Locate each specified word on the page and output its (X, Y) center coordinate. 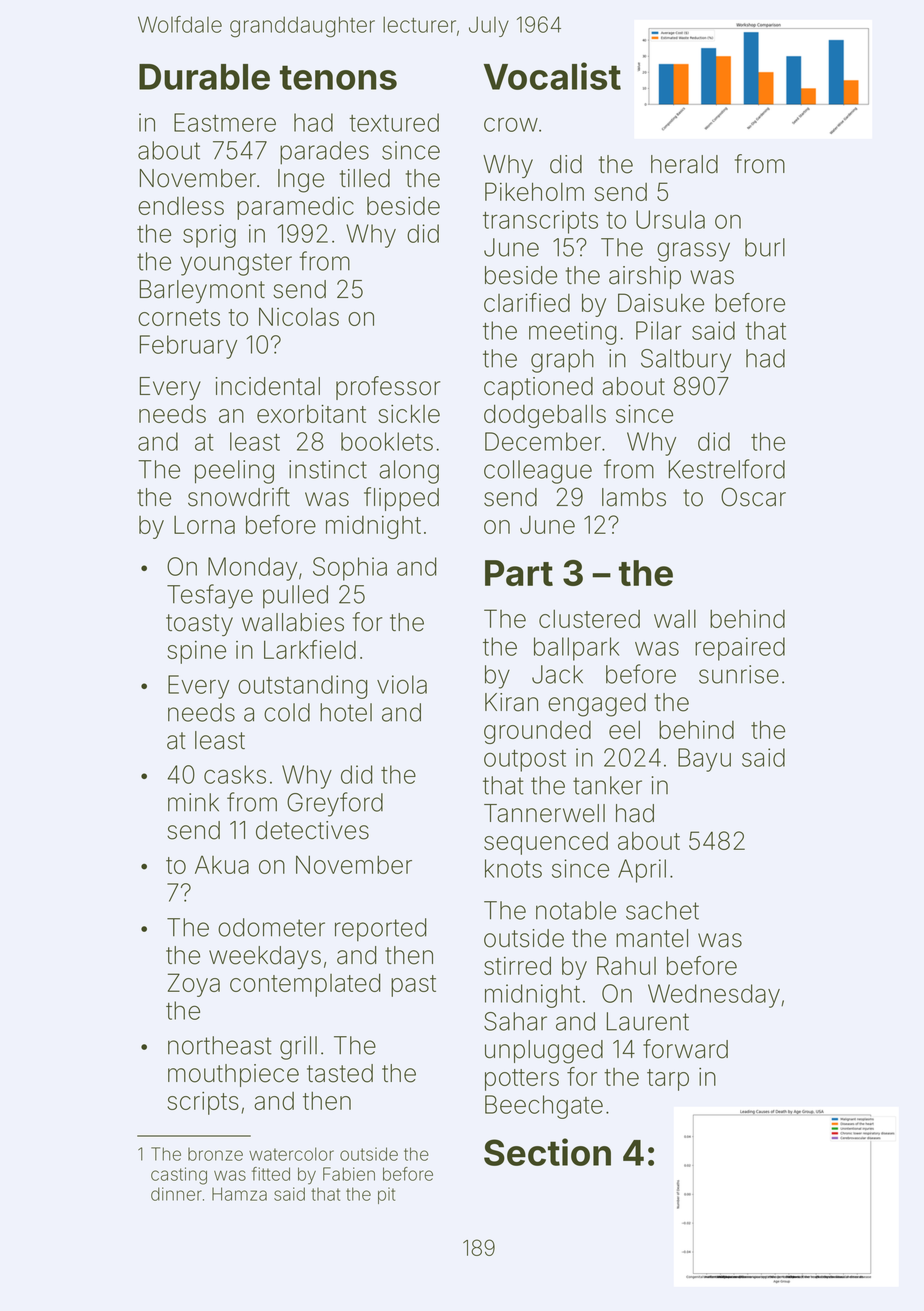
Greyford (335, 804)
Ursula (670, 219)
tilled (365, 178)
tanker (607, 785)
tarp (668, 1080)
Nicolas (299, 316)
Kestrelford (727, 469)
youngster (236, 264)
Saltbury (686, 361)
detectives (312, 830)
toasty (199, 625)
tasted (340, 1073)
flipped (401, 499)
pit (386, 1195)
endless (181, 206)
